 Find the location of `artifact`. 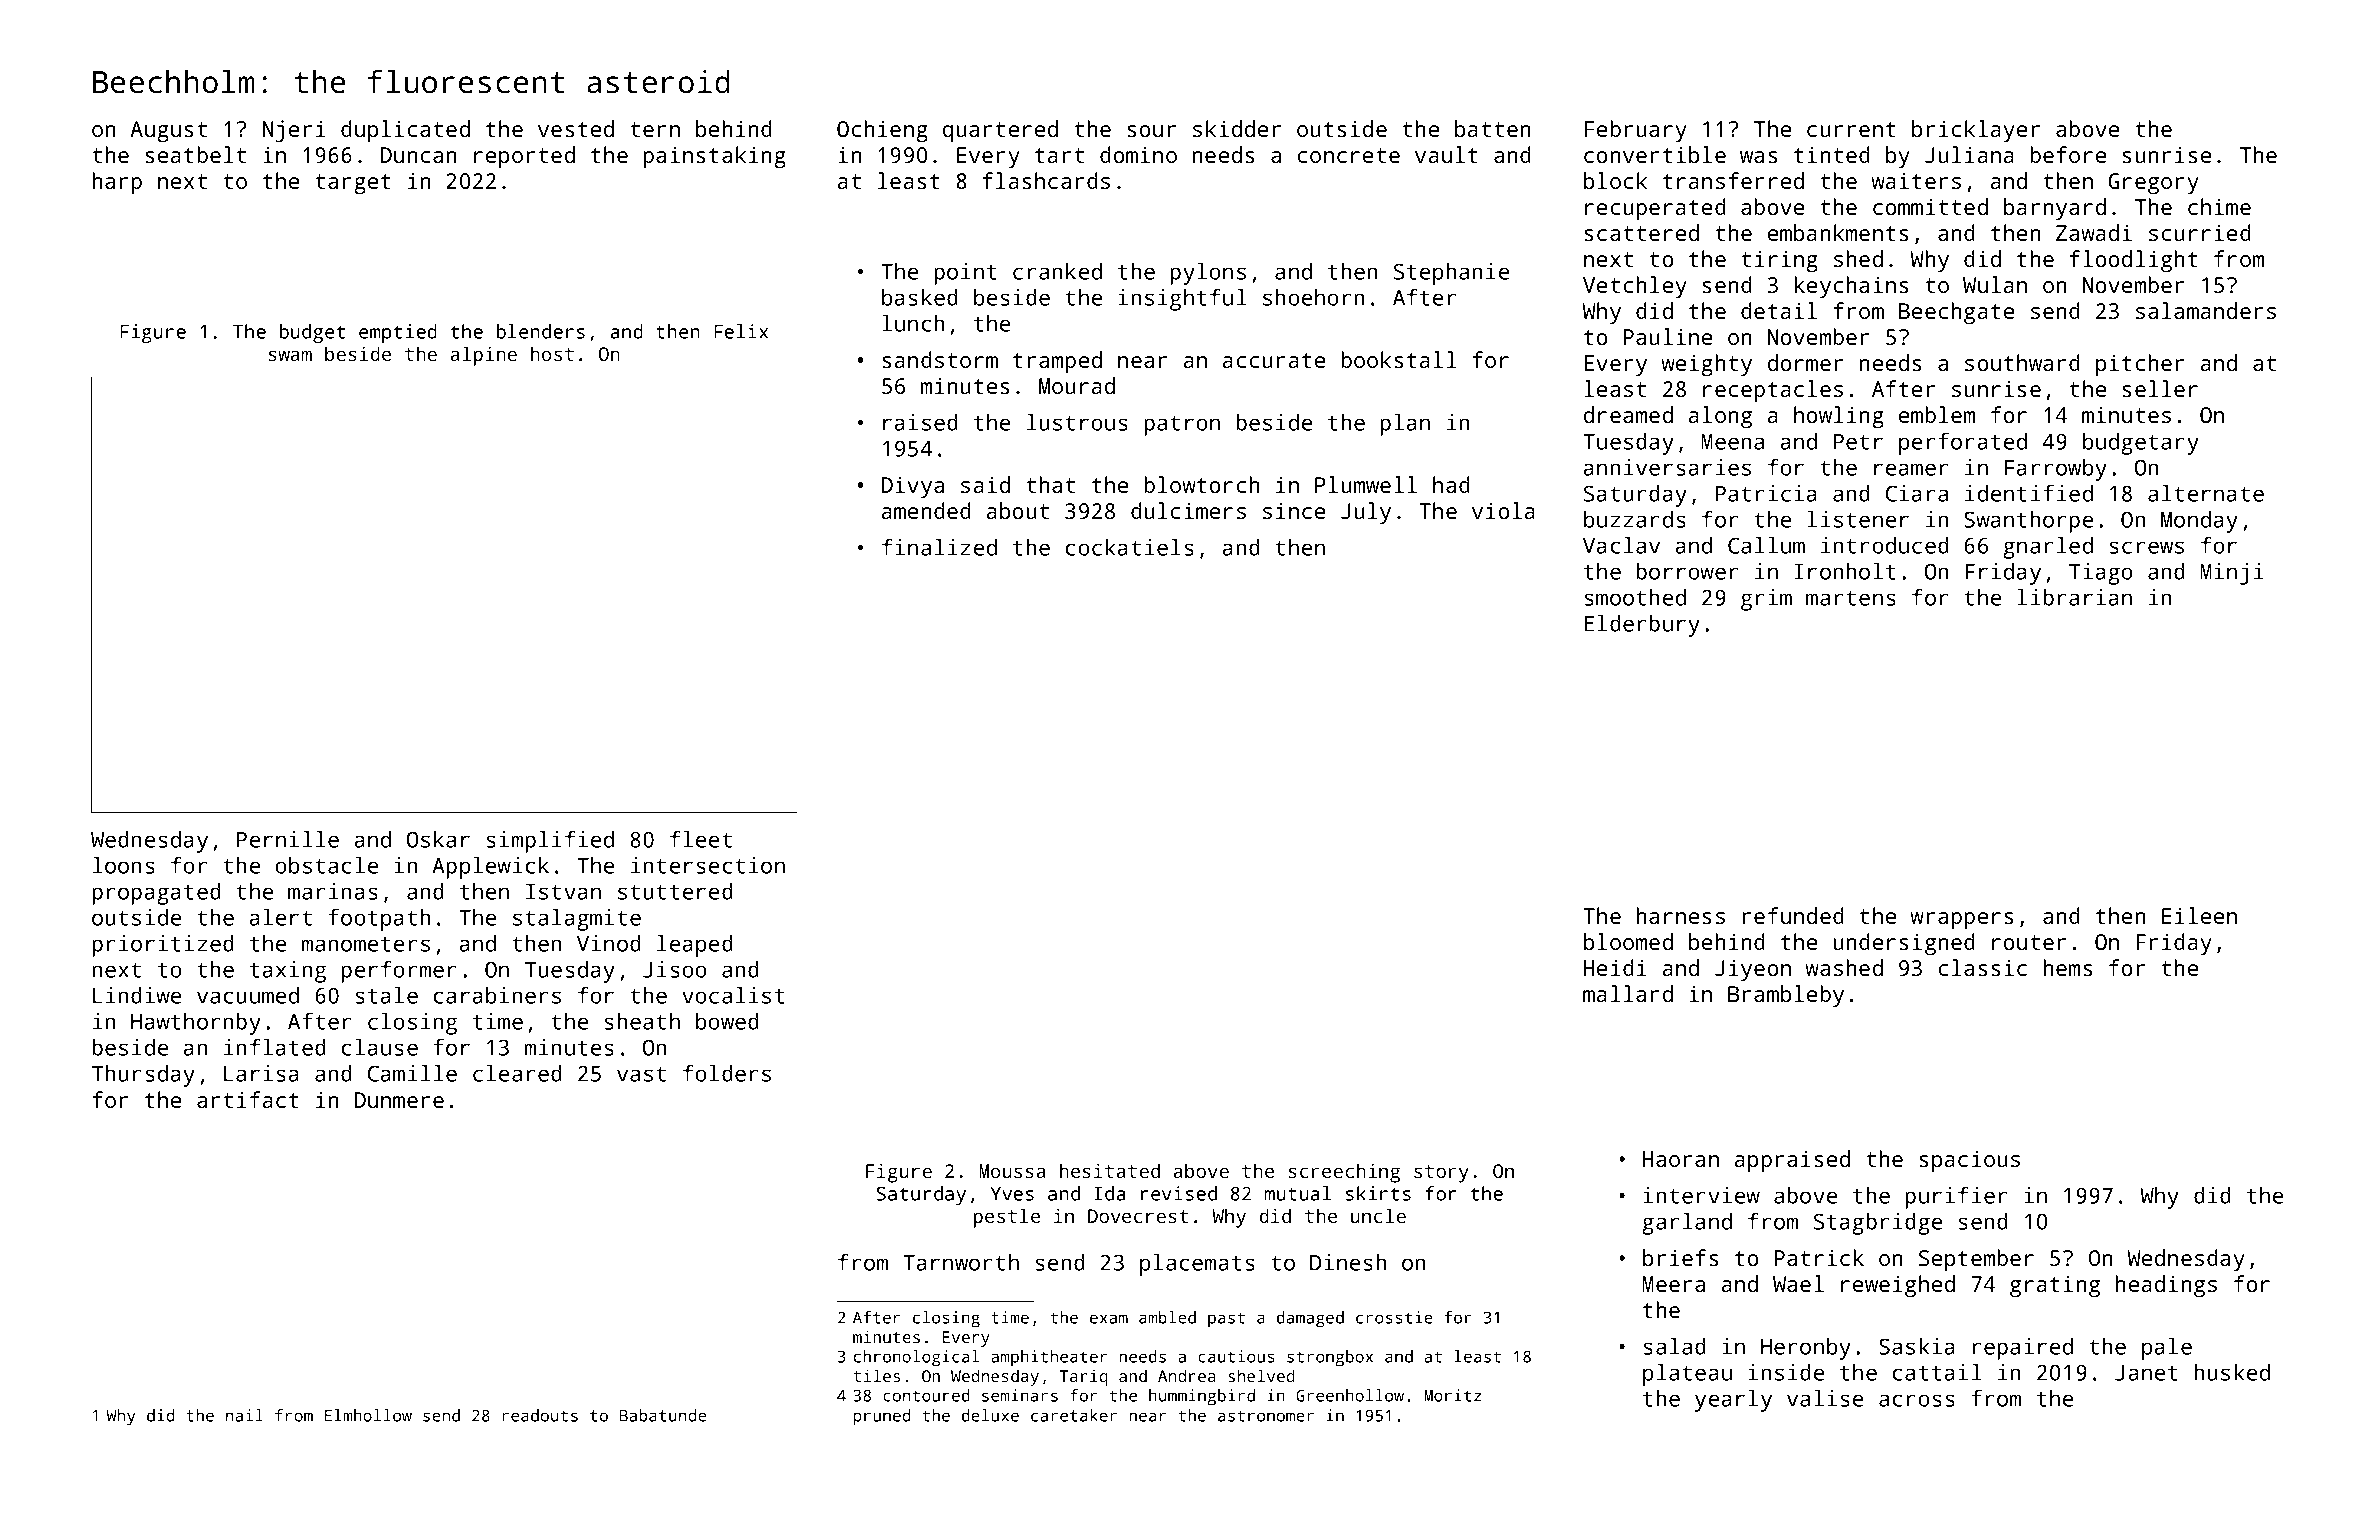

artifact is located at coordinates (248, 1099).
